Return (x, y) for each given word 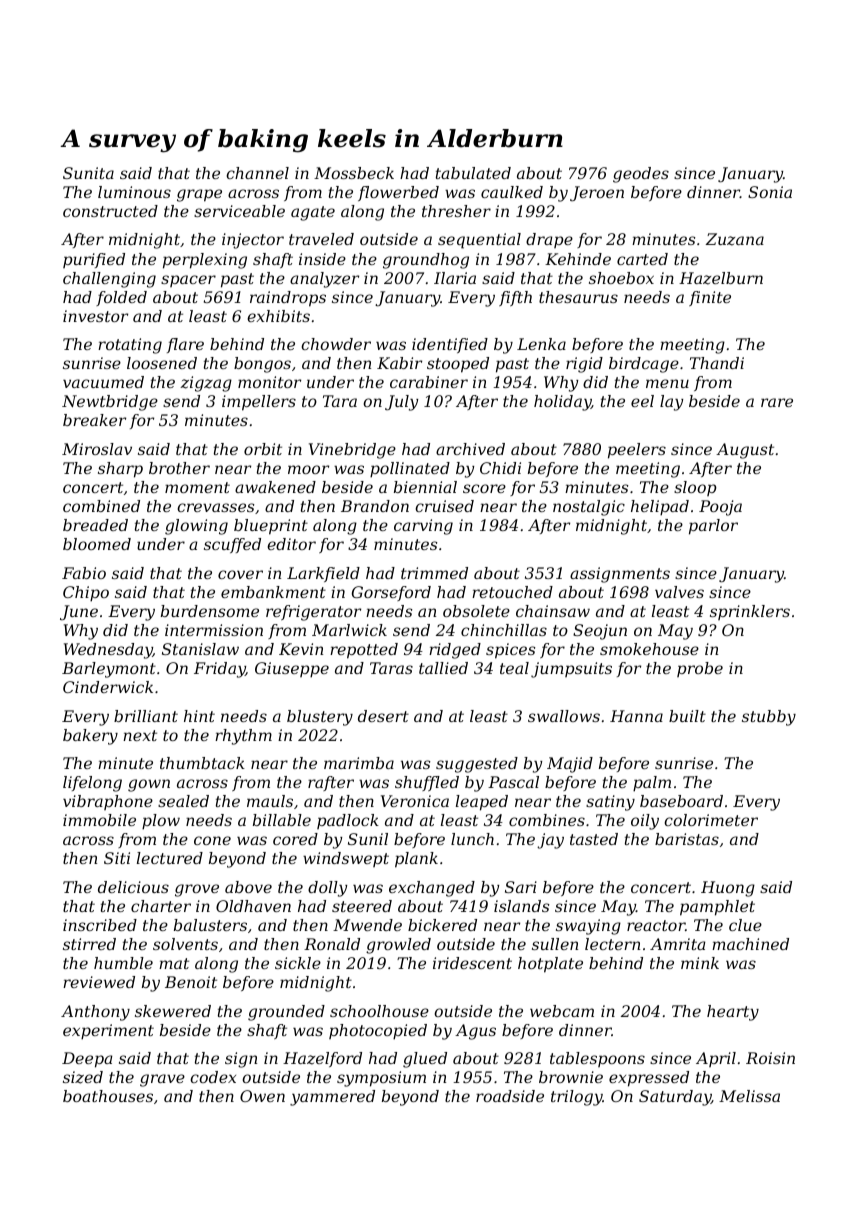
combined (101, 506)
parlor (713, 527)
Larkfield (323, 574)
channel (257, 173)
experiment (108, 1032)
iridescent (472, 963)
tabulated (473, 173)
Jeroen (597, 194)
